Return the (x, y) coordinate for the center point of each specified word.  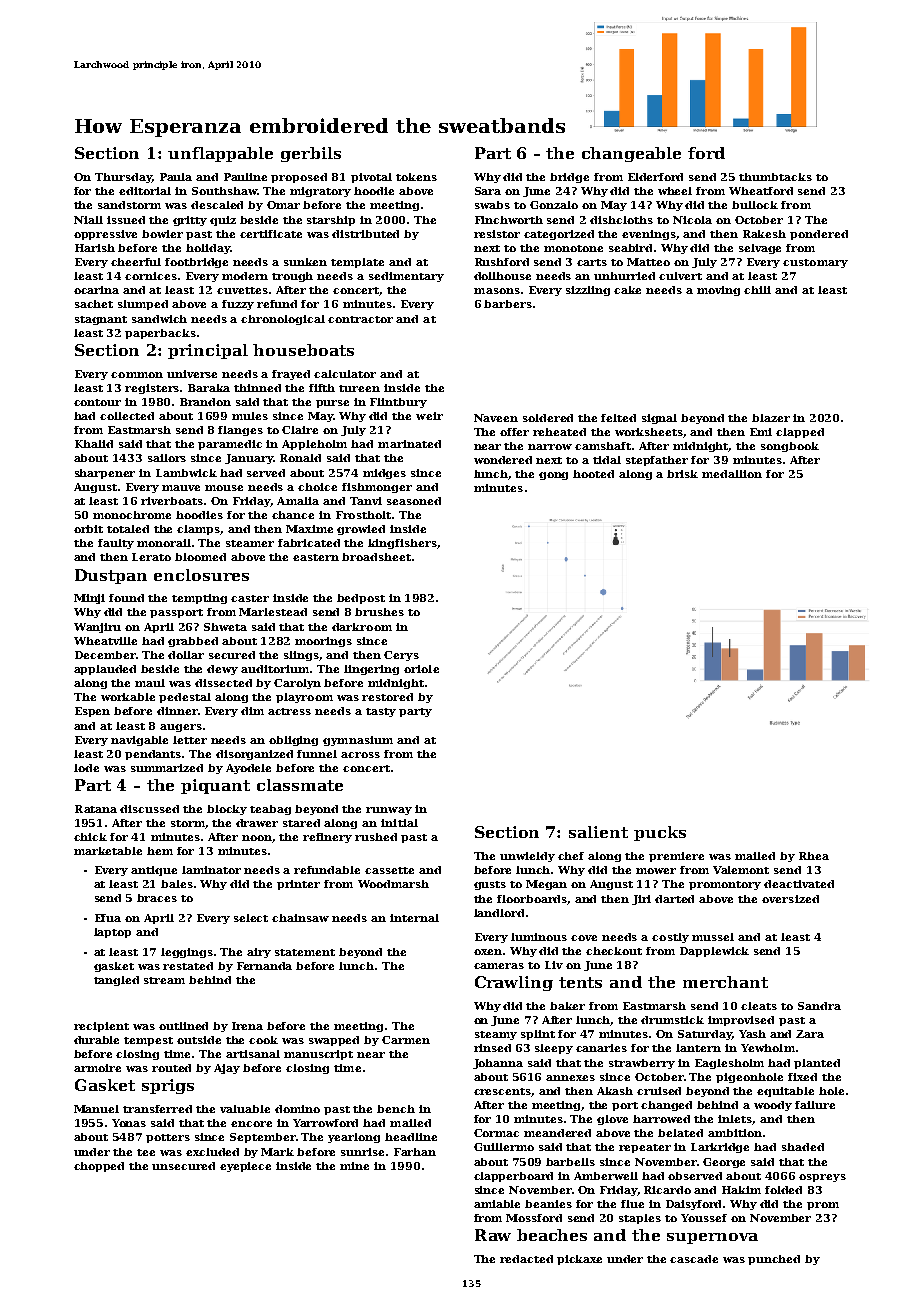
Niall (88, 220)
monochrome (132, 515)
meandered (557, 1133)
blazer (771, 418)
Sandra (819, 1006)
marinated (409, 444)
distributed (365, 234)
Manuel (96, 1109)
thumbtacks (775, 177)
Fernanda (264, 966)
